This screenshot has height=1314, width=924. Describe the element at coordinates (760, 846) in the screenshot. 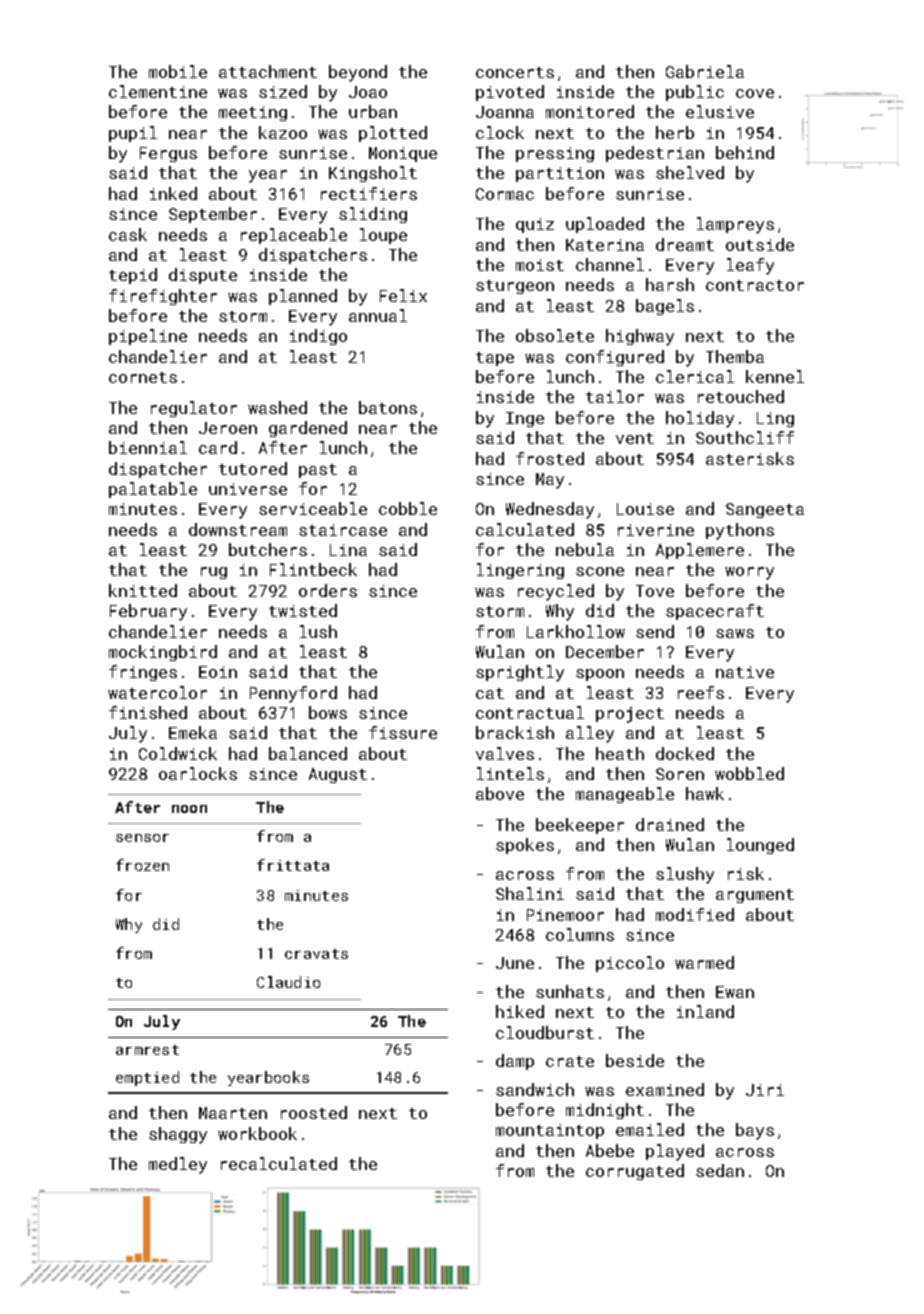

I see `lounged` at that location.
